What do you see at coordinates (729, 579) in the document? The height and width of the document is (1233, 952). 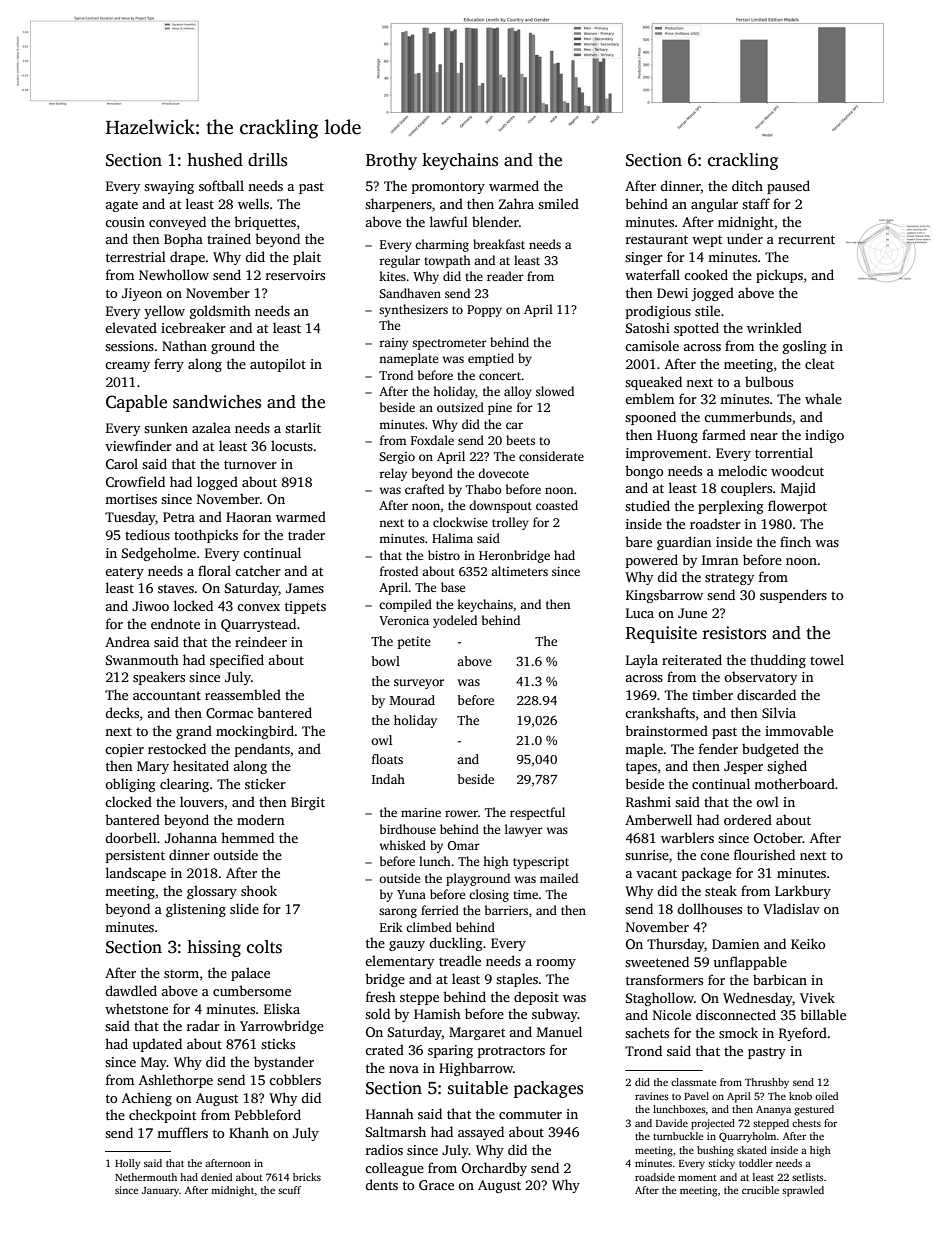 I see `strategy` at bounding box center [729, 579].
